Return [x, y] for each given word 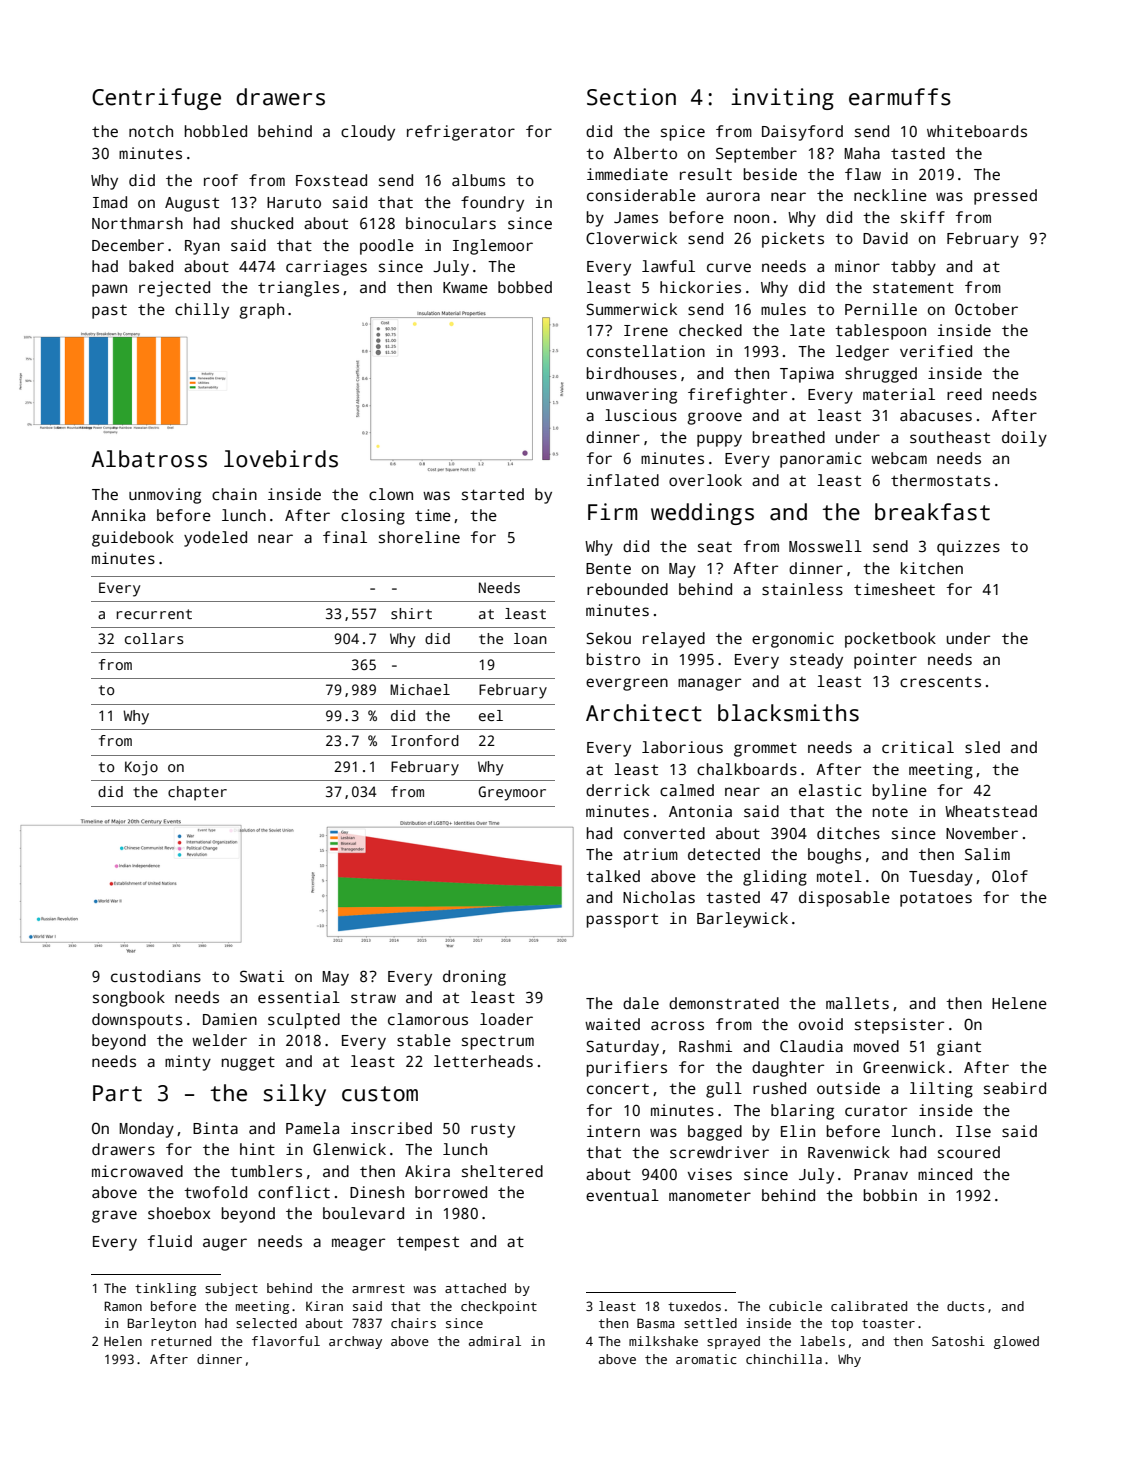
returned [181, 1341]
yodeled [215, 539]
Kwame [465, 287]
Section [631, 97]
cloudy [368, 133]
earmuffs [900, 97]
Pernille [881, 309]
